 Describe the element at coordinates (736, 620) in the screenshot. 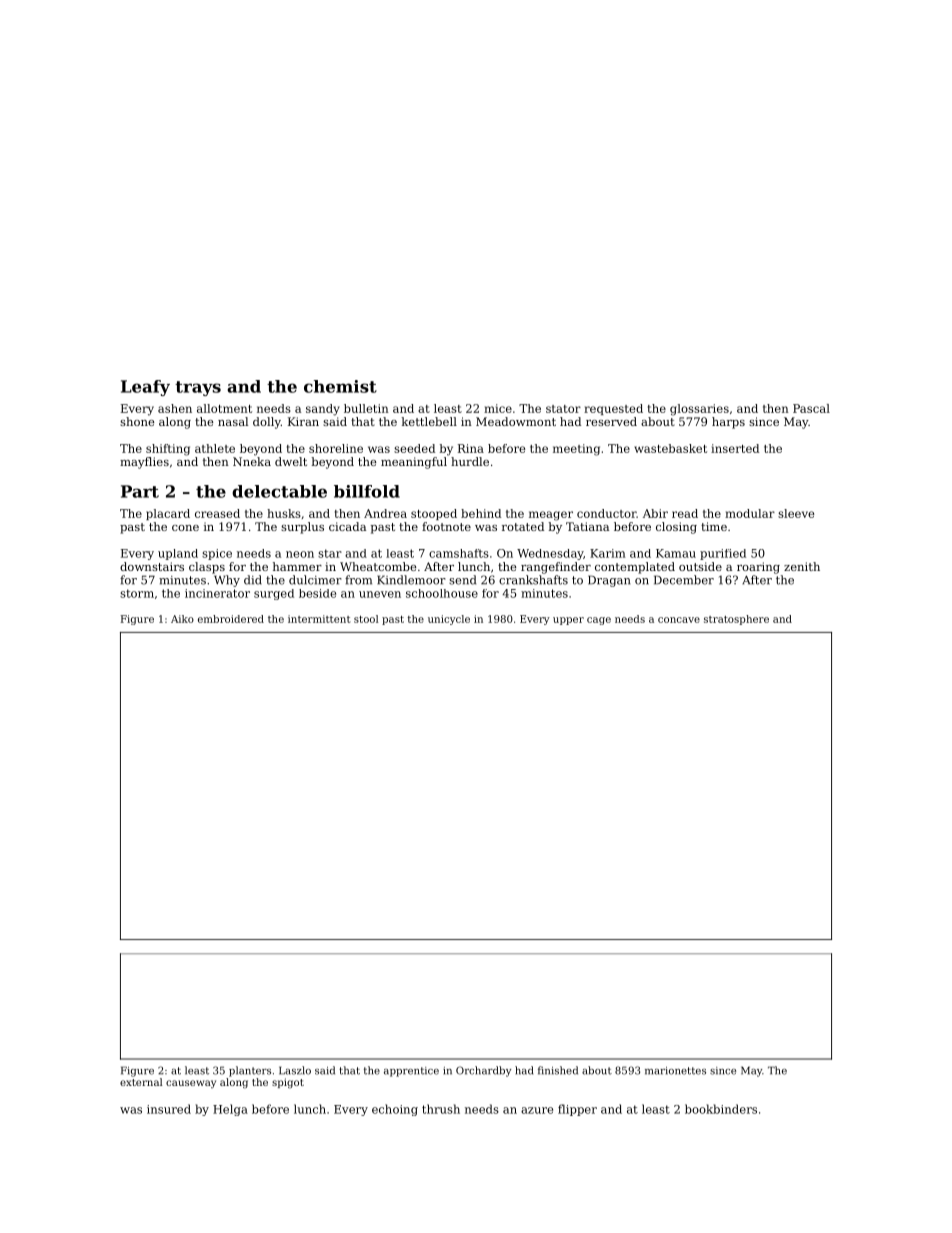

I see `stratosphere` at that location.
